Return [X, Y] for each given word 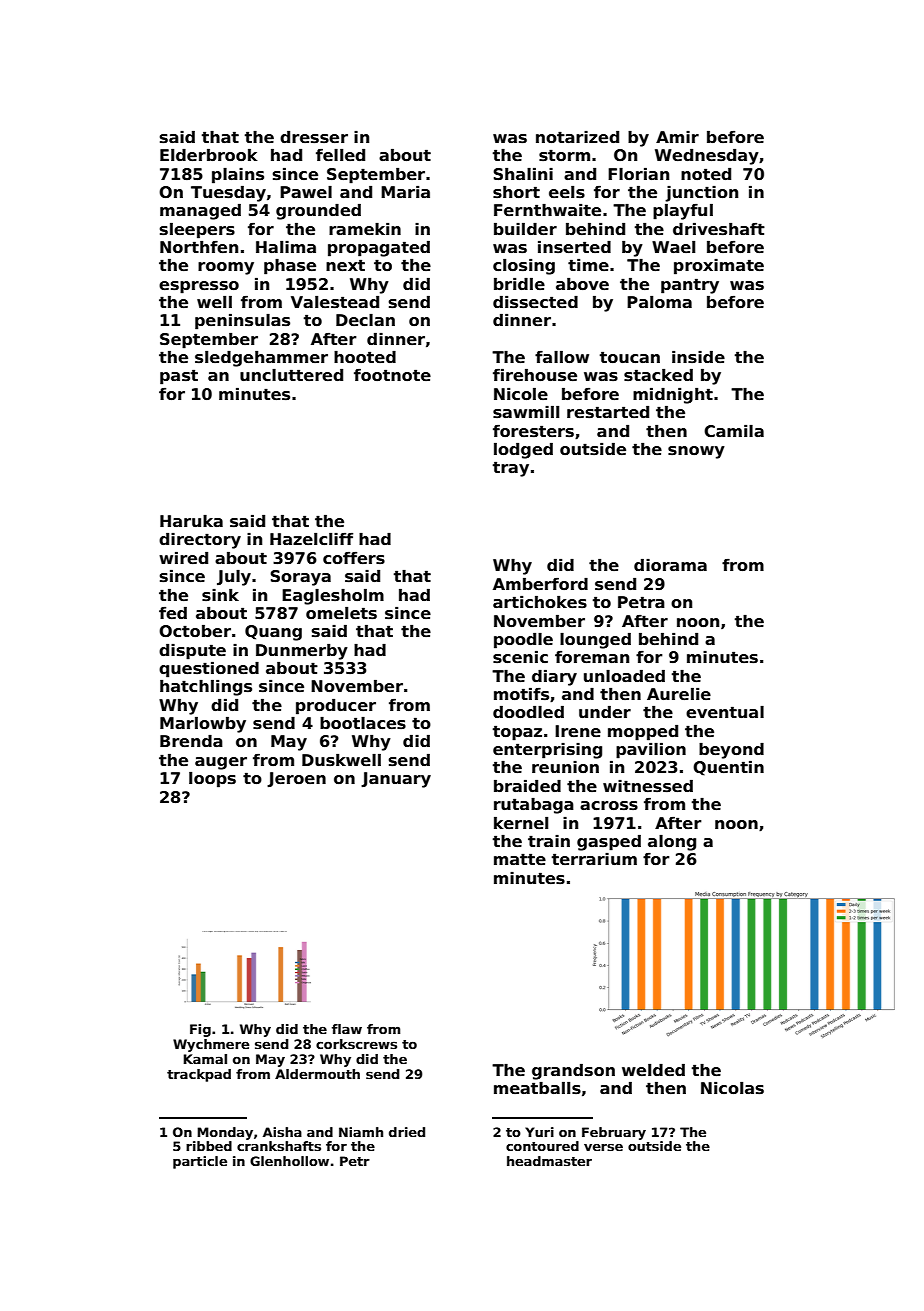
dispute [192, 651]
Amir [677, 137]
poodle [523, 640]
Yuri [539, 1132]
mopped [643, 732]
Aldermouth [317, 1074]
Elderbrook [209, 155]
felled [340, 155]
